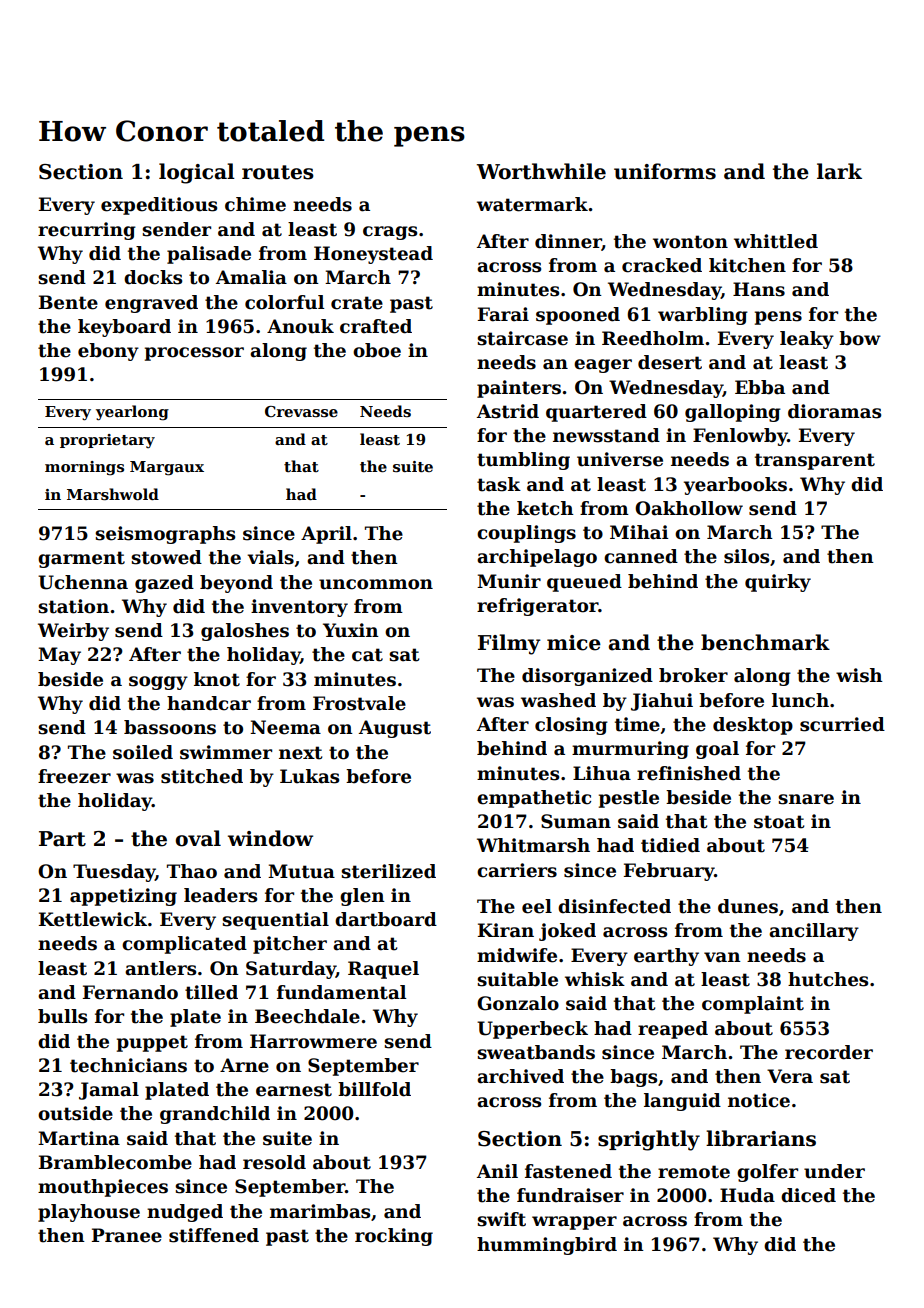 This document has width=924, height=1308. What do you see at coordinates (689, 508) in the document?
I see `Oakhollow` at bounding box center [689, 508].
